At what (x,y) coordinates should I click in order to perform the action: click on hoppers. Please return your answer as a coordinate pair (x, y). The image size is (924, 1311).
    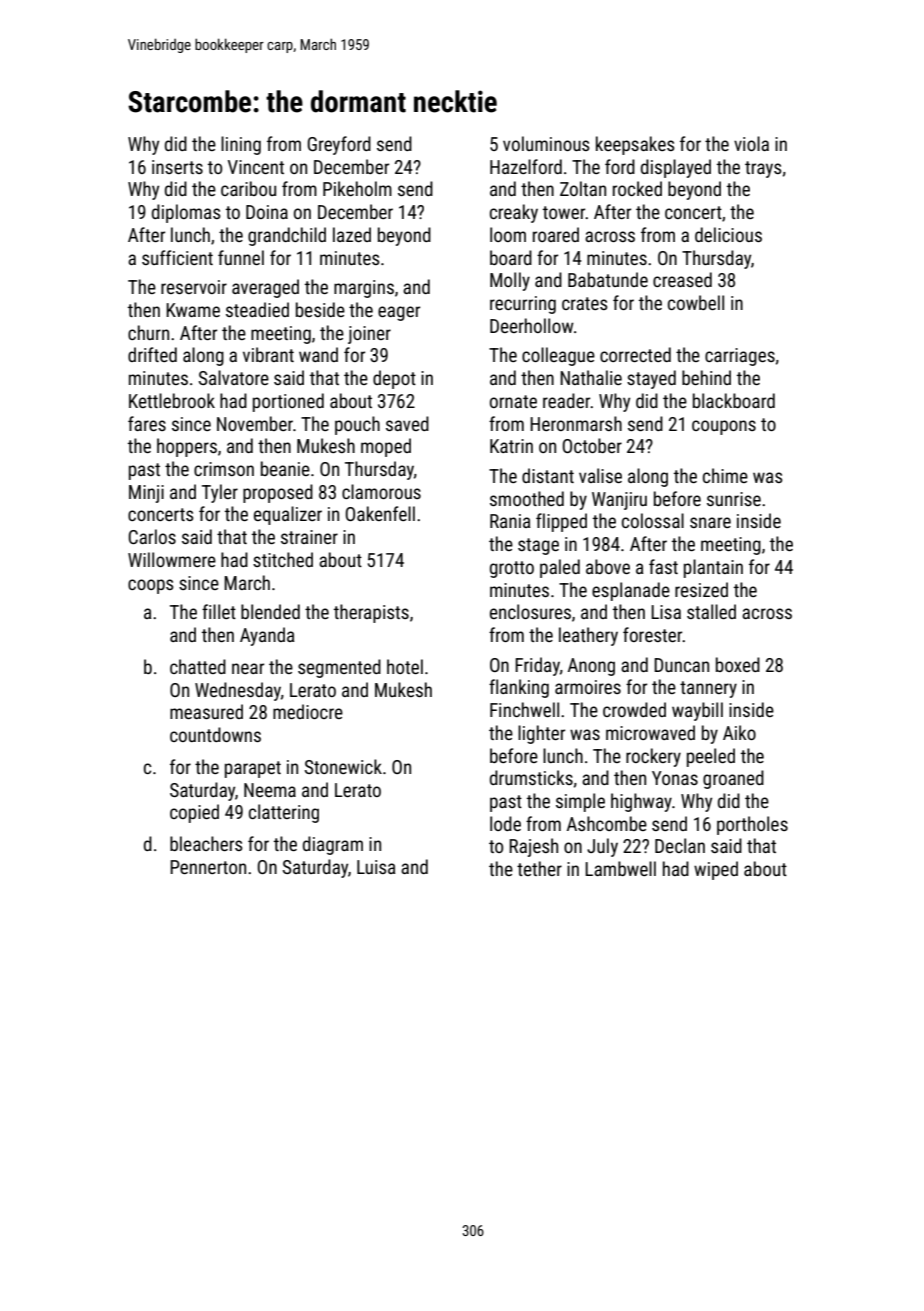
    Looking at the image, I should click on (187, 447).
